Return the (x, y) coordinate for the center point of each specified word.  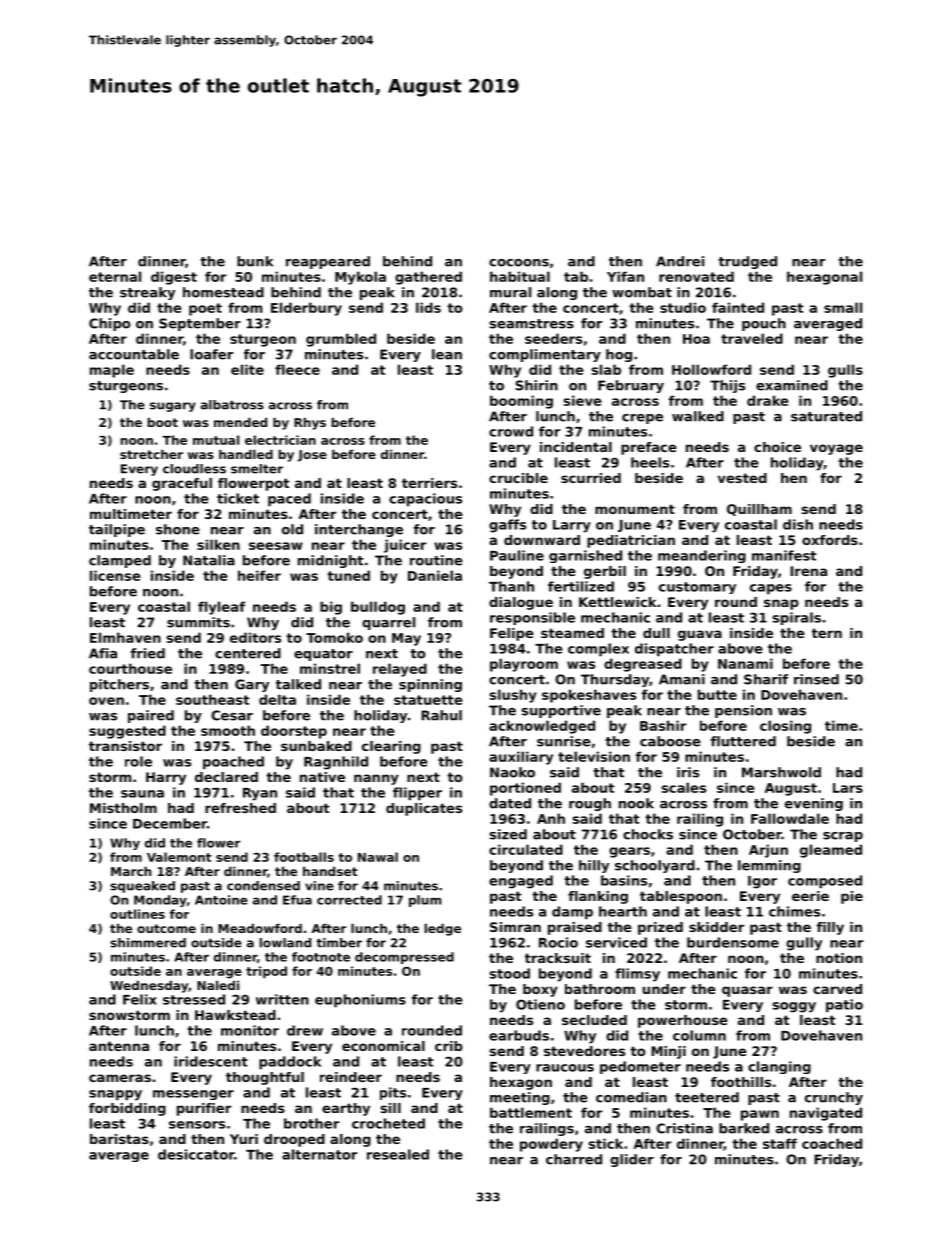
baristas (119, 1139)
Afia (103, 653)
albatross (232, 405)
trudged (747, 262)
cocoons (519, 263)
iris (688, 772)
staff (780, 1143)
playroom (524, 665)
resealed (398, 1154)
